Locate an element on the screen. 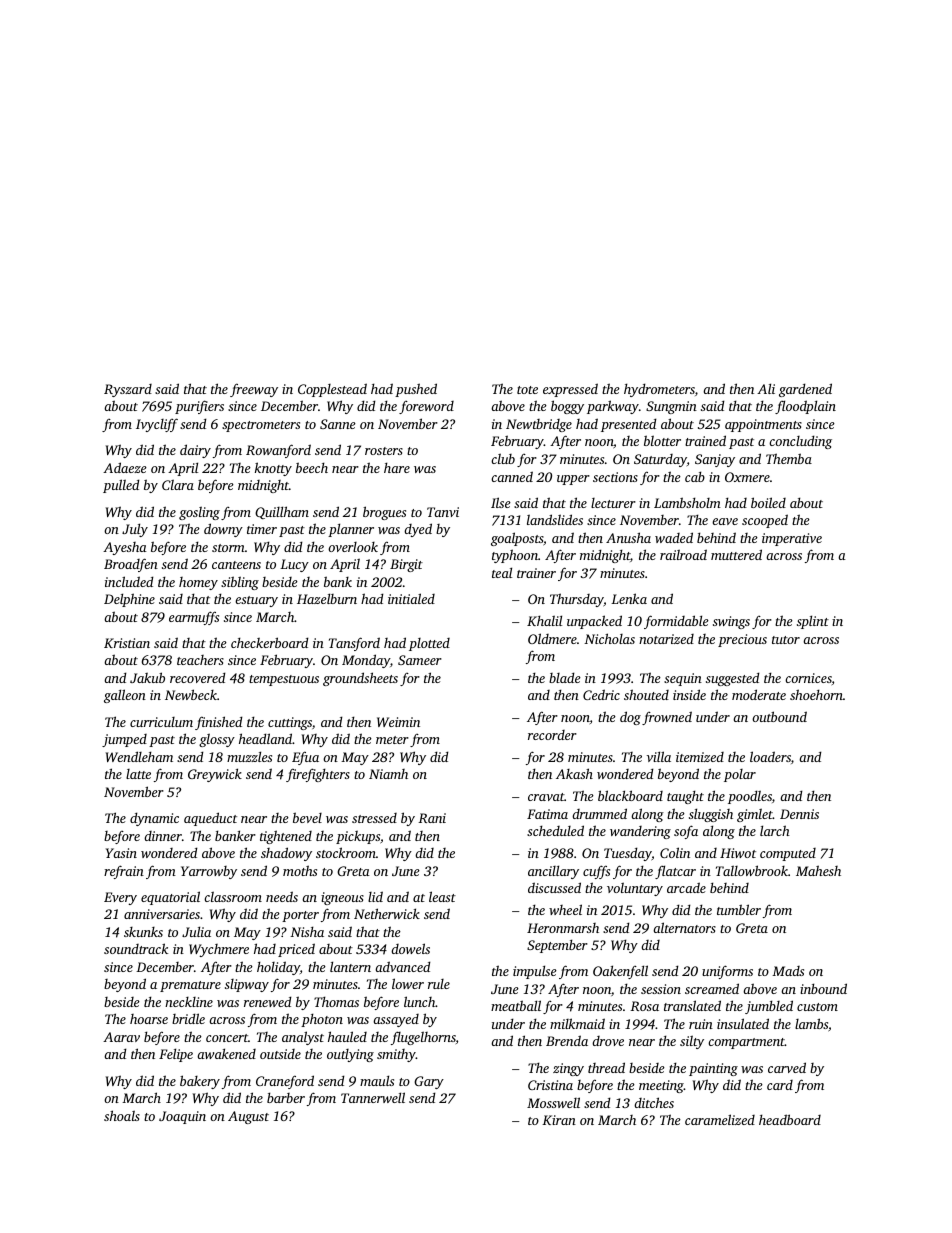 Image resolution: width=952 pixels, height=1233 pixels. gardened is located at coordinates (805, 390).
